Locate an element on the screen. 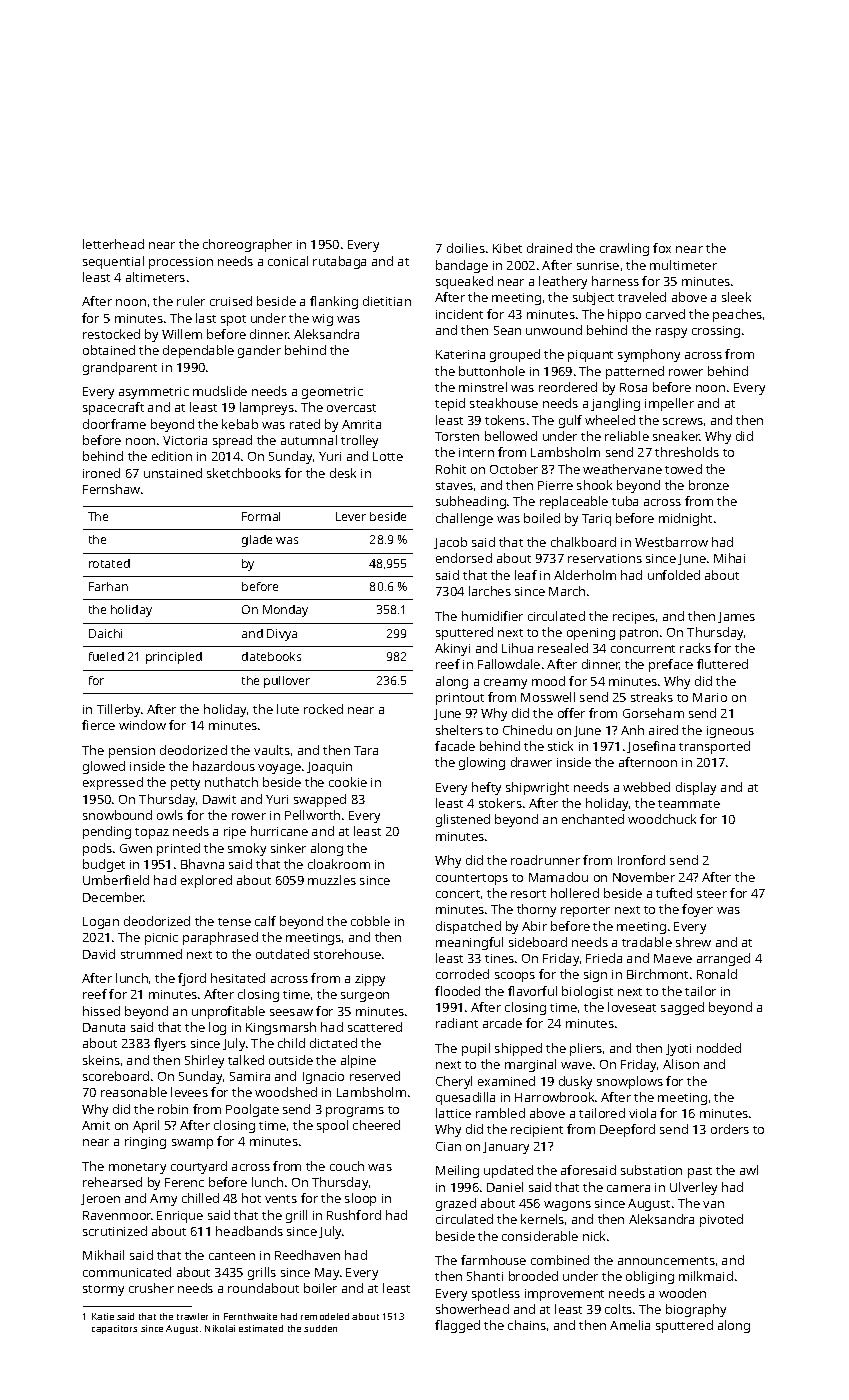  nodded is located at coordinates (719, 1048).
